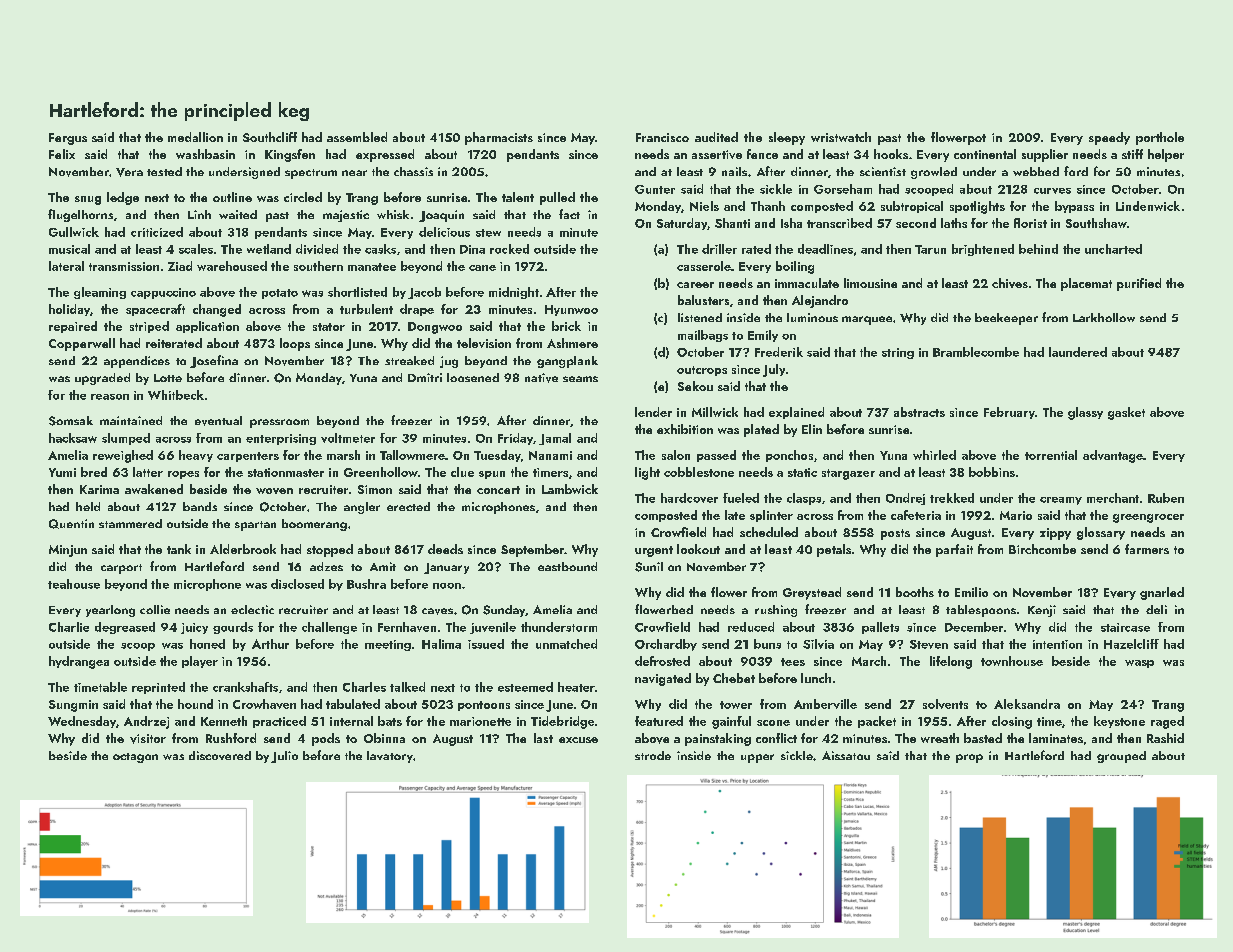  Describe the element at coordinates (567, 566) in the image. I see `eastbound` at that location.
